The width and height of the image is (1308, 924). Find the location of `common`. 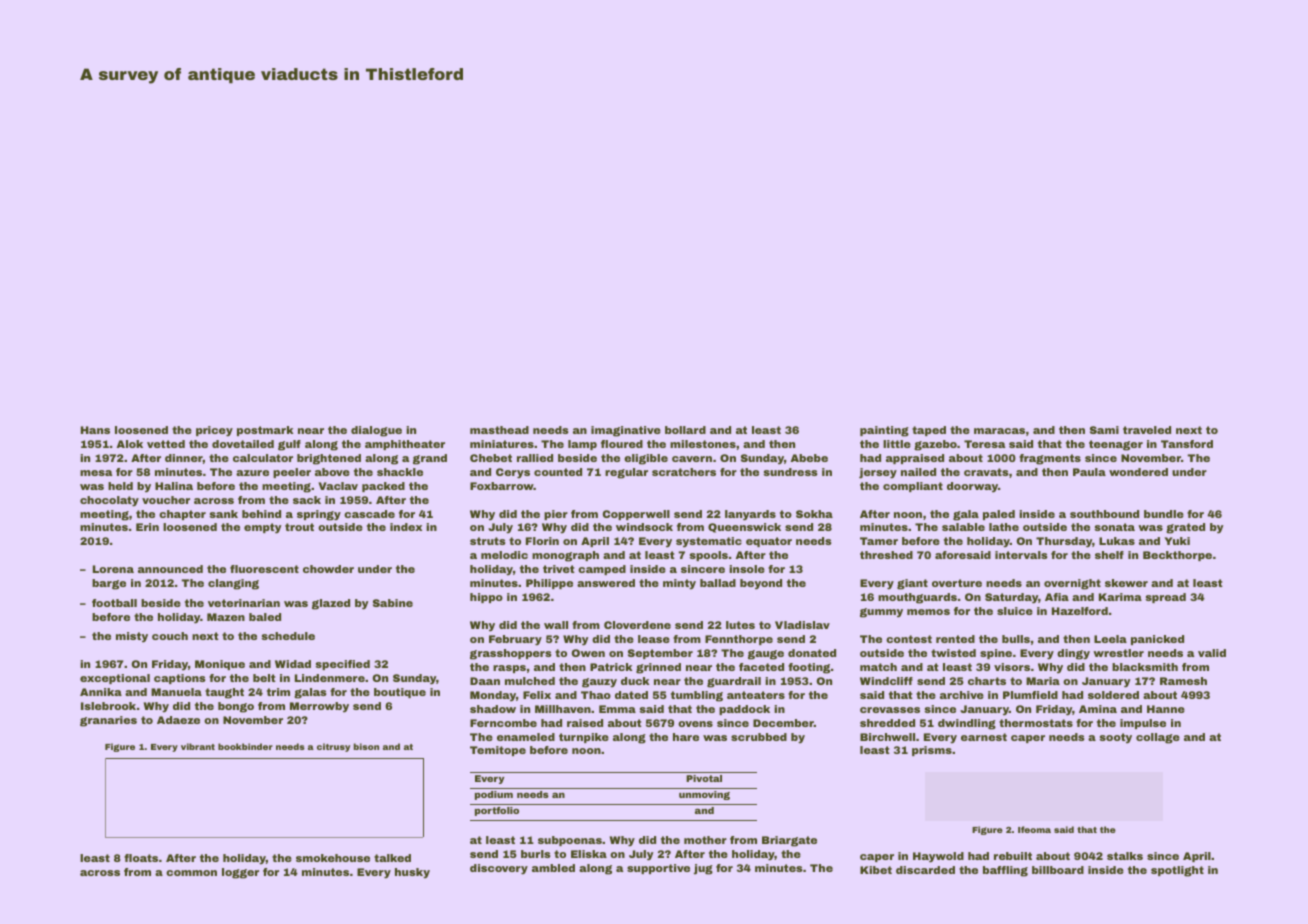

common is located at coordinates (191, 873).
